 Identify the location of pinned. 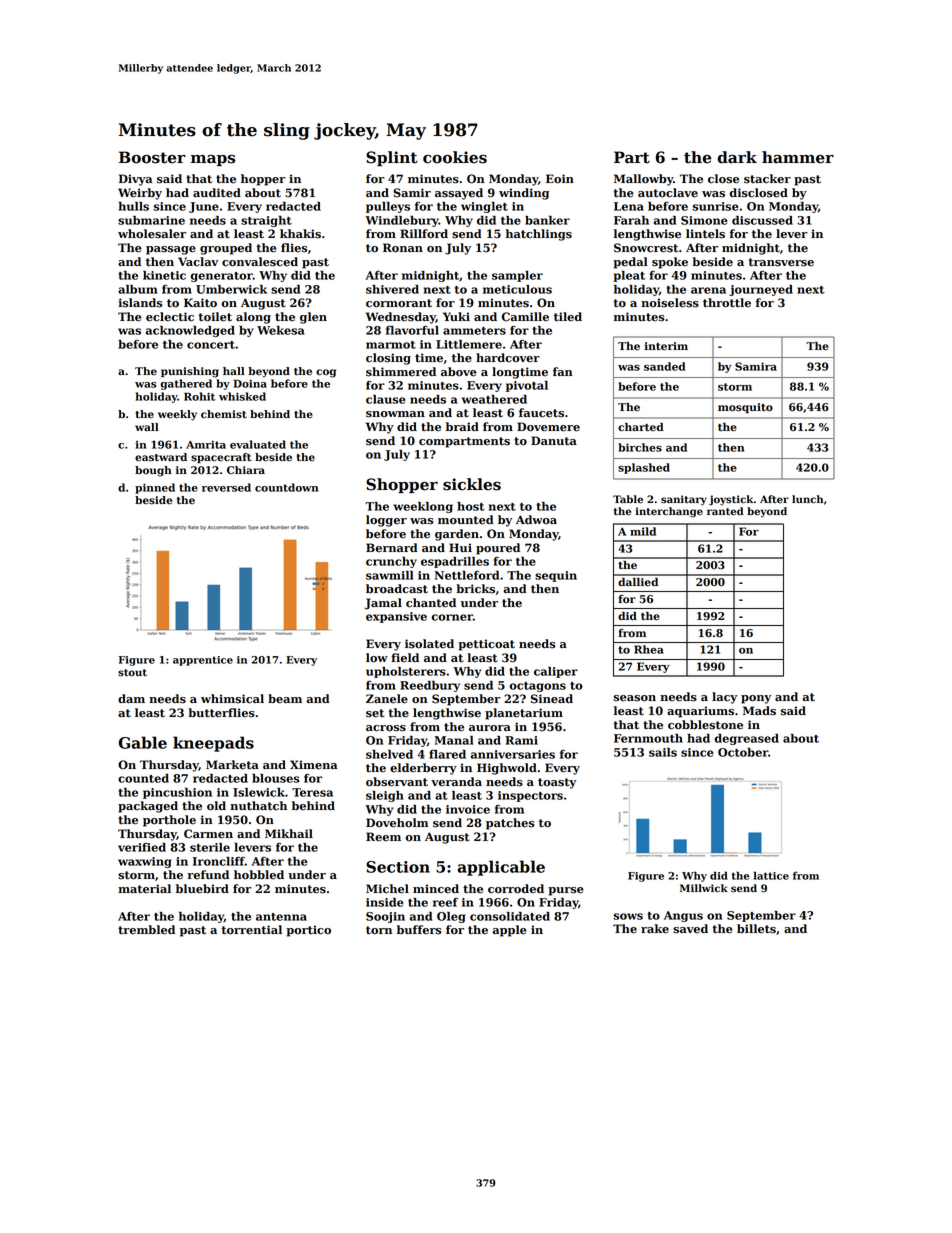
(155, 488).
